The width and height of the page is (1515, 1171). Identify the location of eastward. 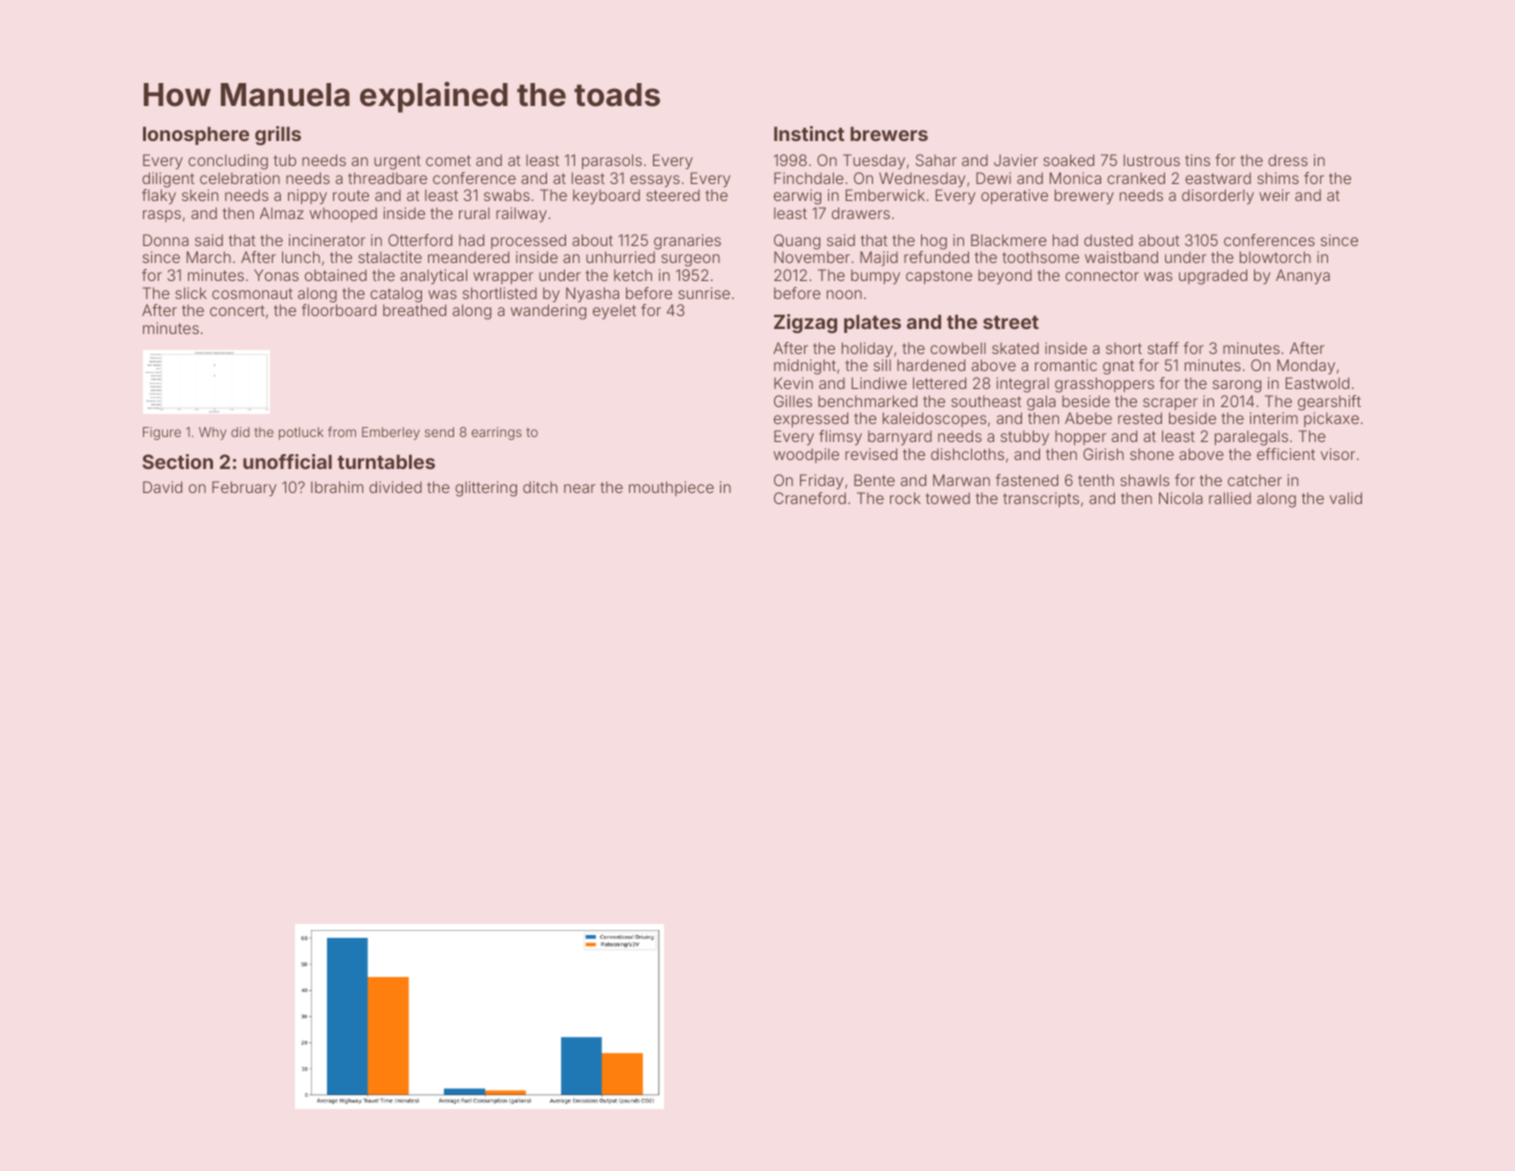
(1218, 178).
